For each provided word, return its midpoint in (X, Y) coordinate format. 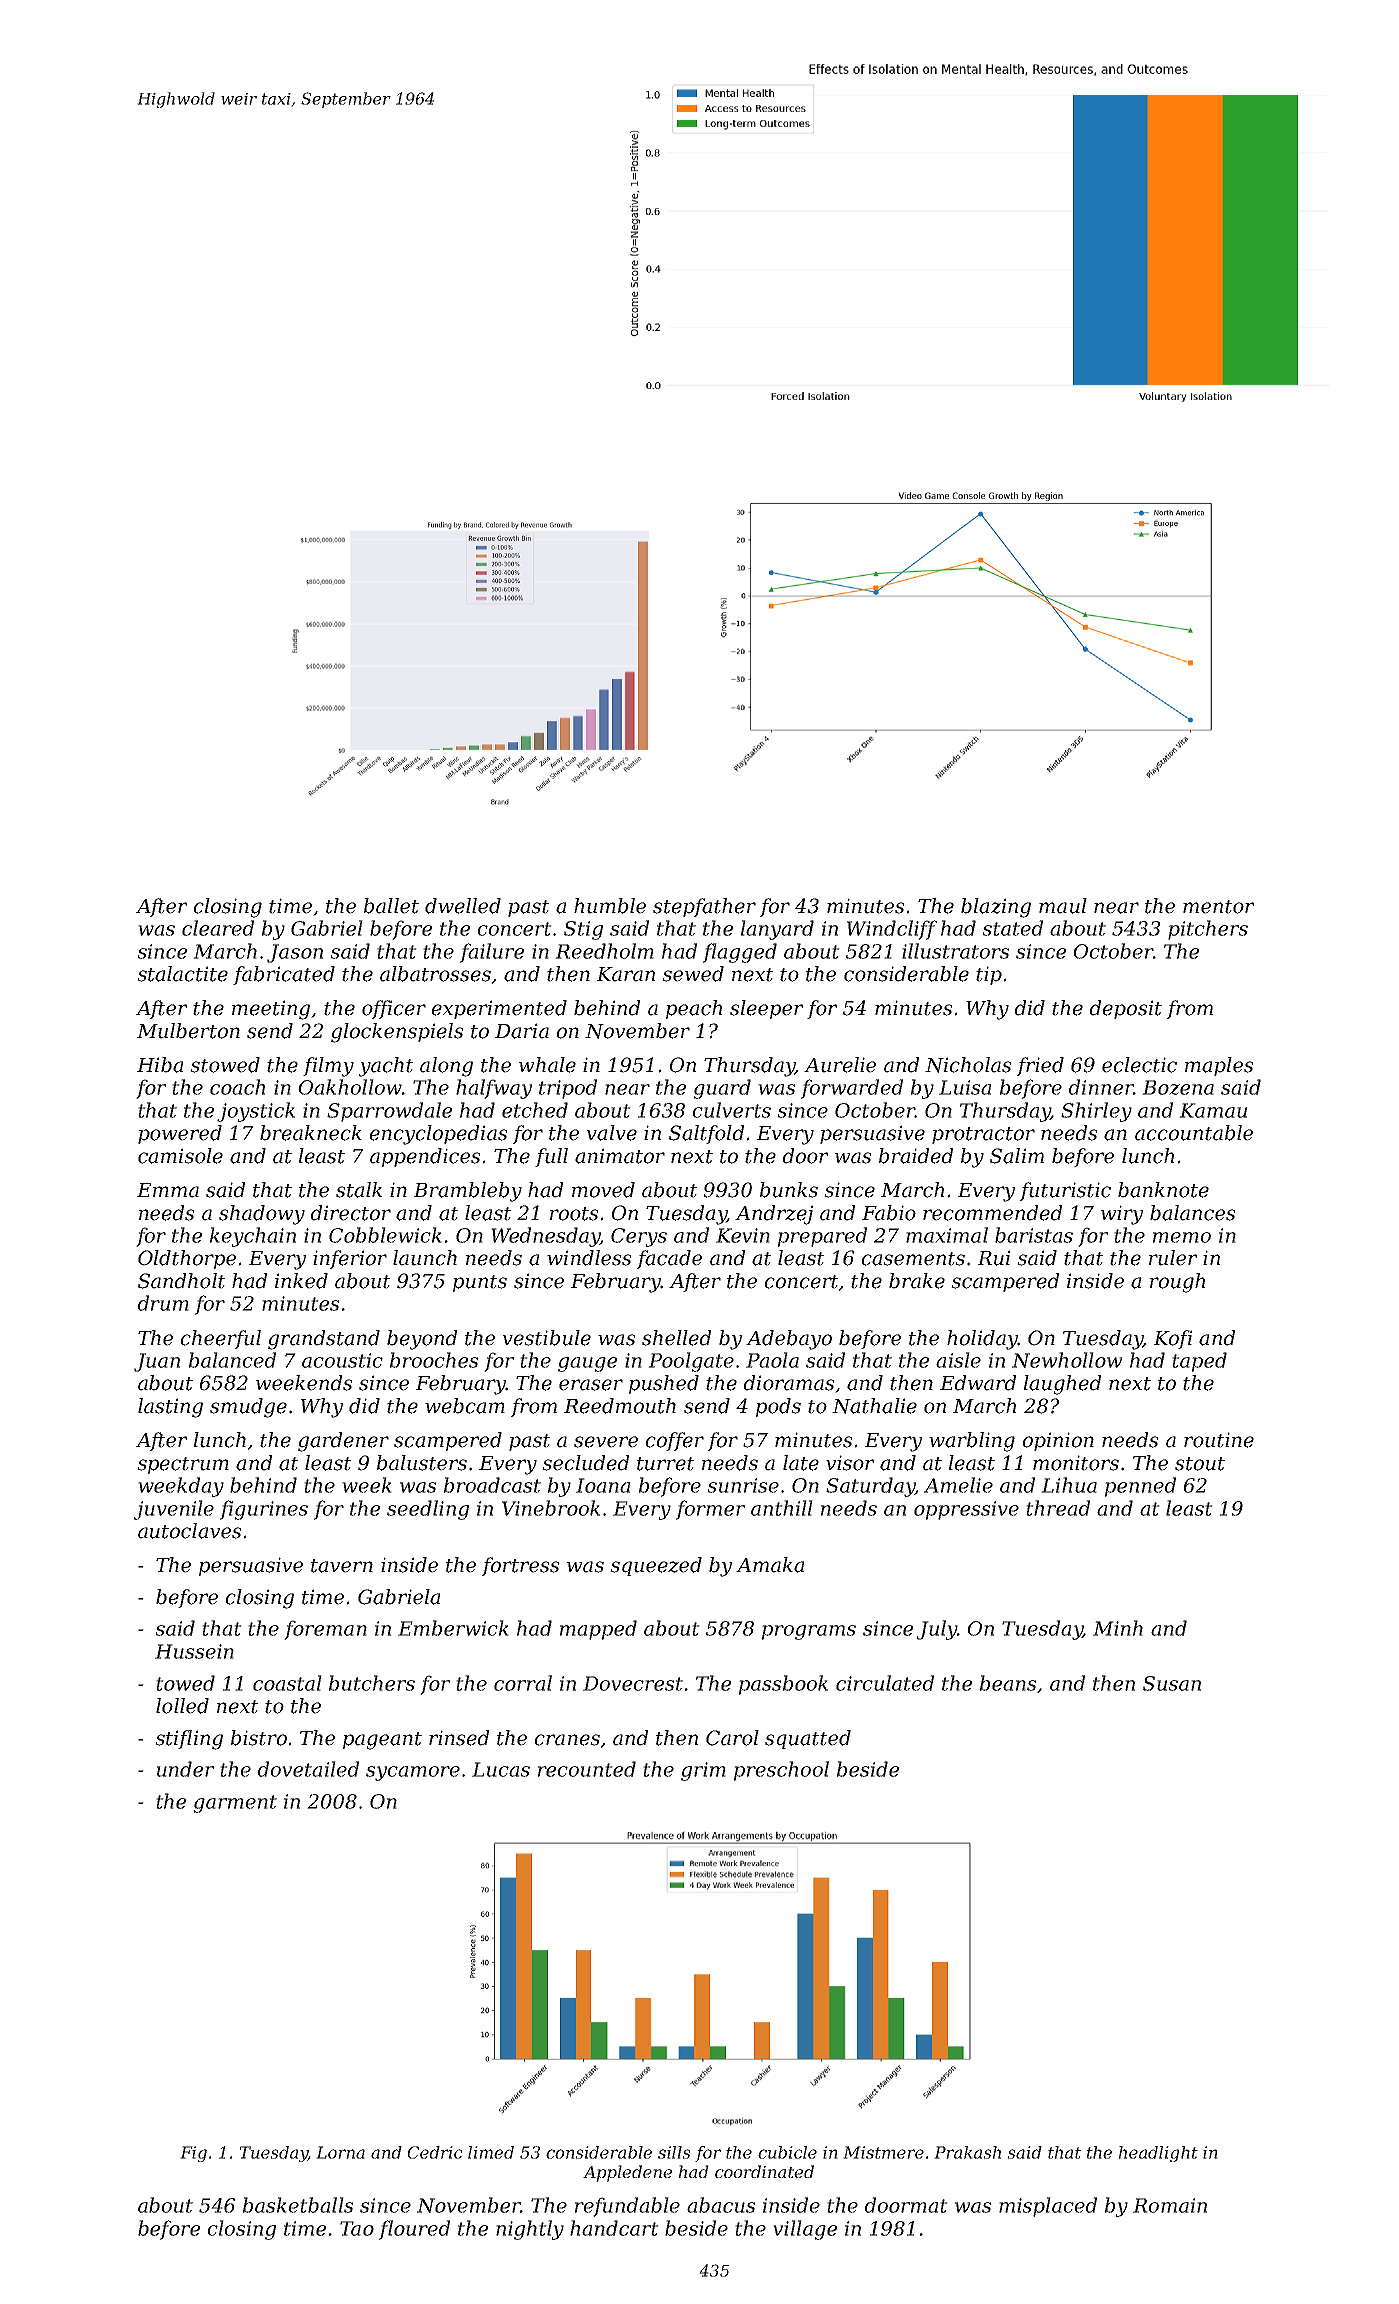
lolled (182, 1706)
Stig (583, 930)
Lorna (340, 2152)
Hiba (160, 1065)
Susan (1172, 1683)
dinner (1101, 1087)
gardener (343, 1442)
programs (809, 1632)
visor (850, 1463)
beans (1008, 1683)
